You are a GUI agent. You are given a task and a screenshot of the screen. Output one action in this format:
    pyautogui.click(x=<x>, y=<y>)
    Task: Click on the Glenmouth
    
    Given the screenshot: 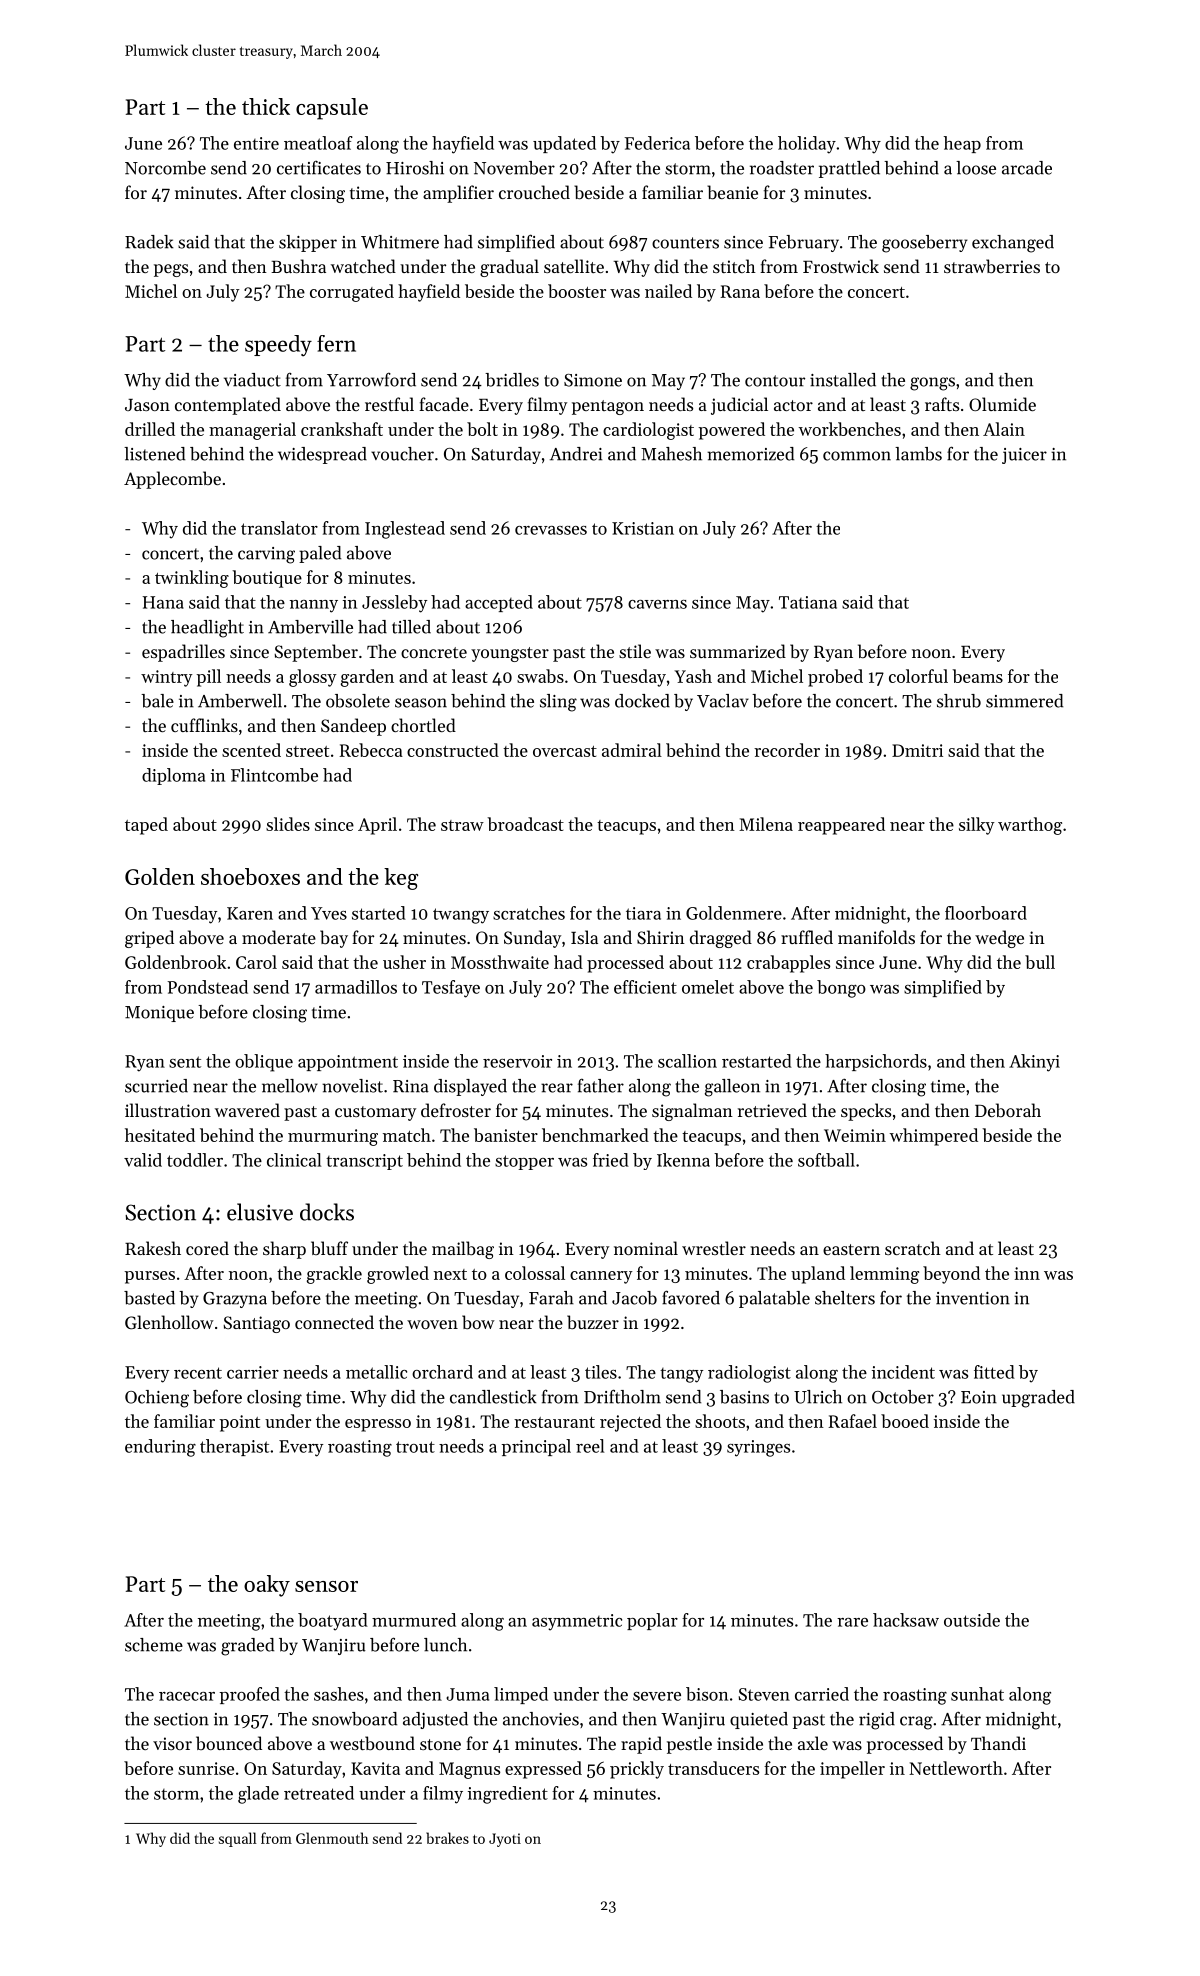 What is the action you would take?
    pyautogui.click(x=332, y=1838)
